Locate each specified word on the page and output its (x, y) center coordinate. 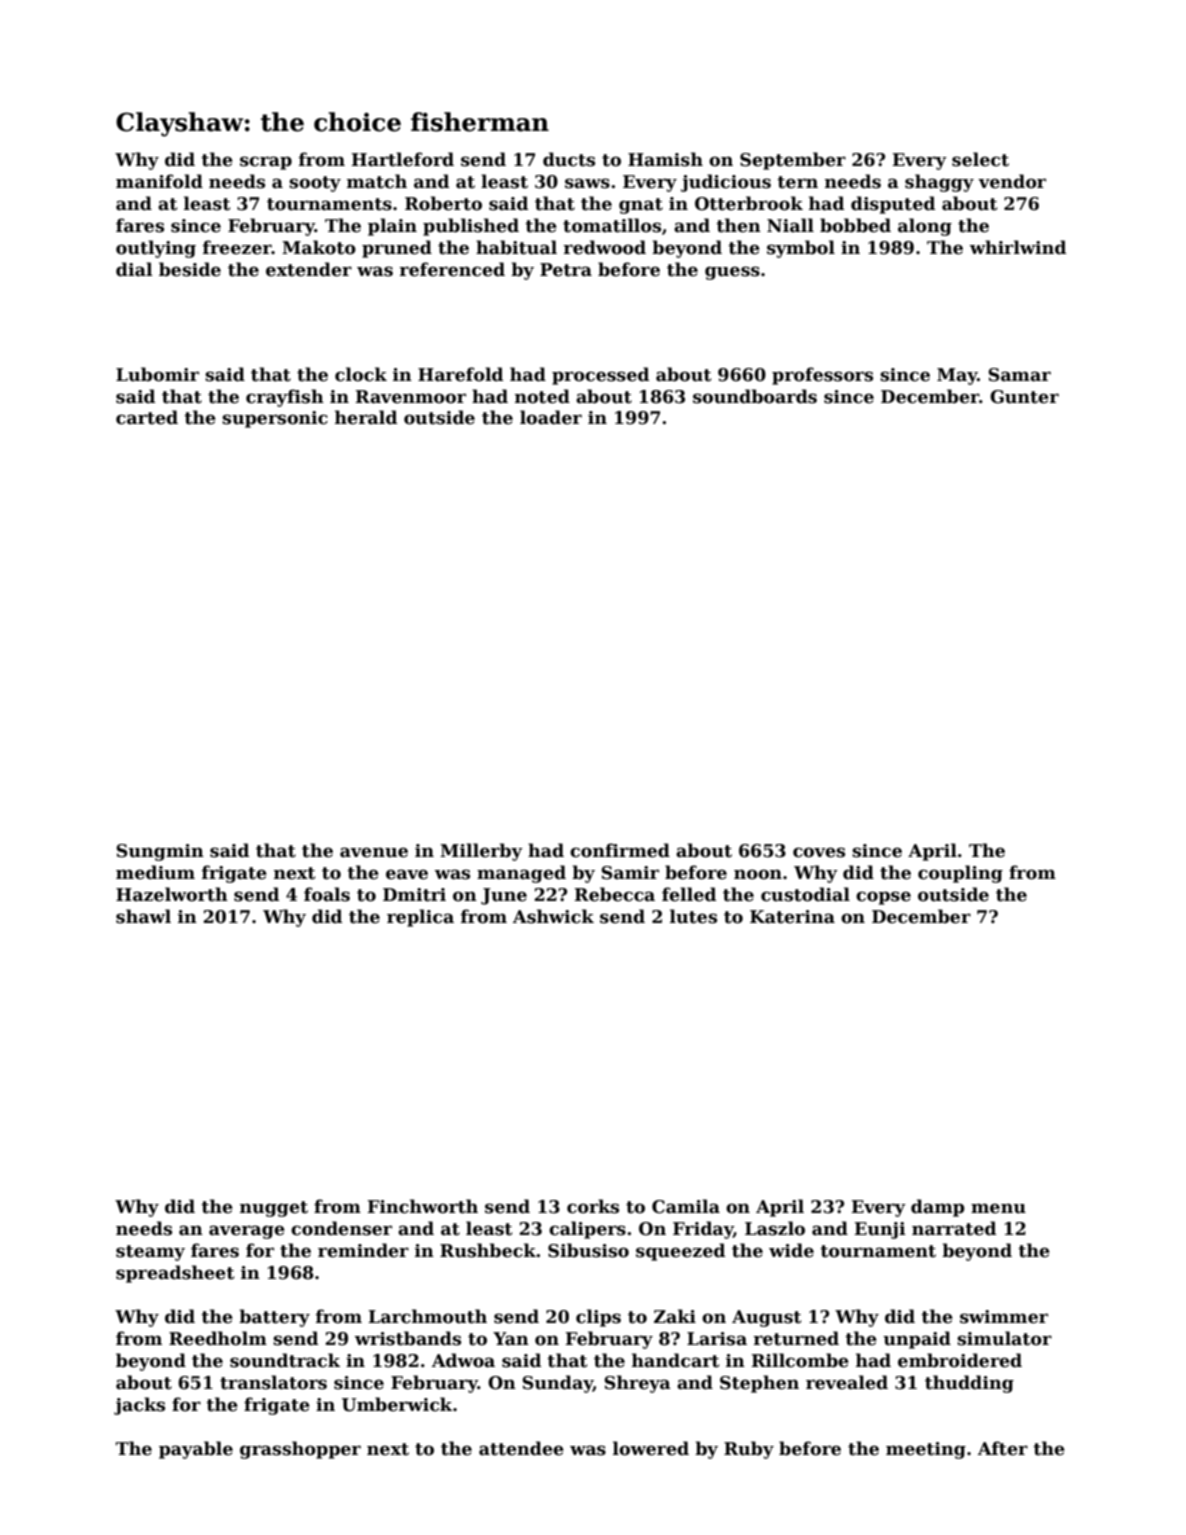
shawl (143, 916)
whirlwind (1017, 247)
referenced (452, 269)
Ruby (749, 1450)
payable (196, 1450)
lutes (693, 916)
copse (883, 898)
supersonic (275, 419)
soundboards (755, 396)
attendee (521, 1448)
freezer (237, 247)
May (957, 376)
